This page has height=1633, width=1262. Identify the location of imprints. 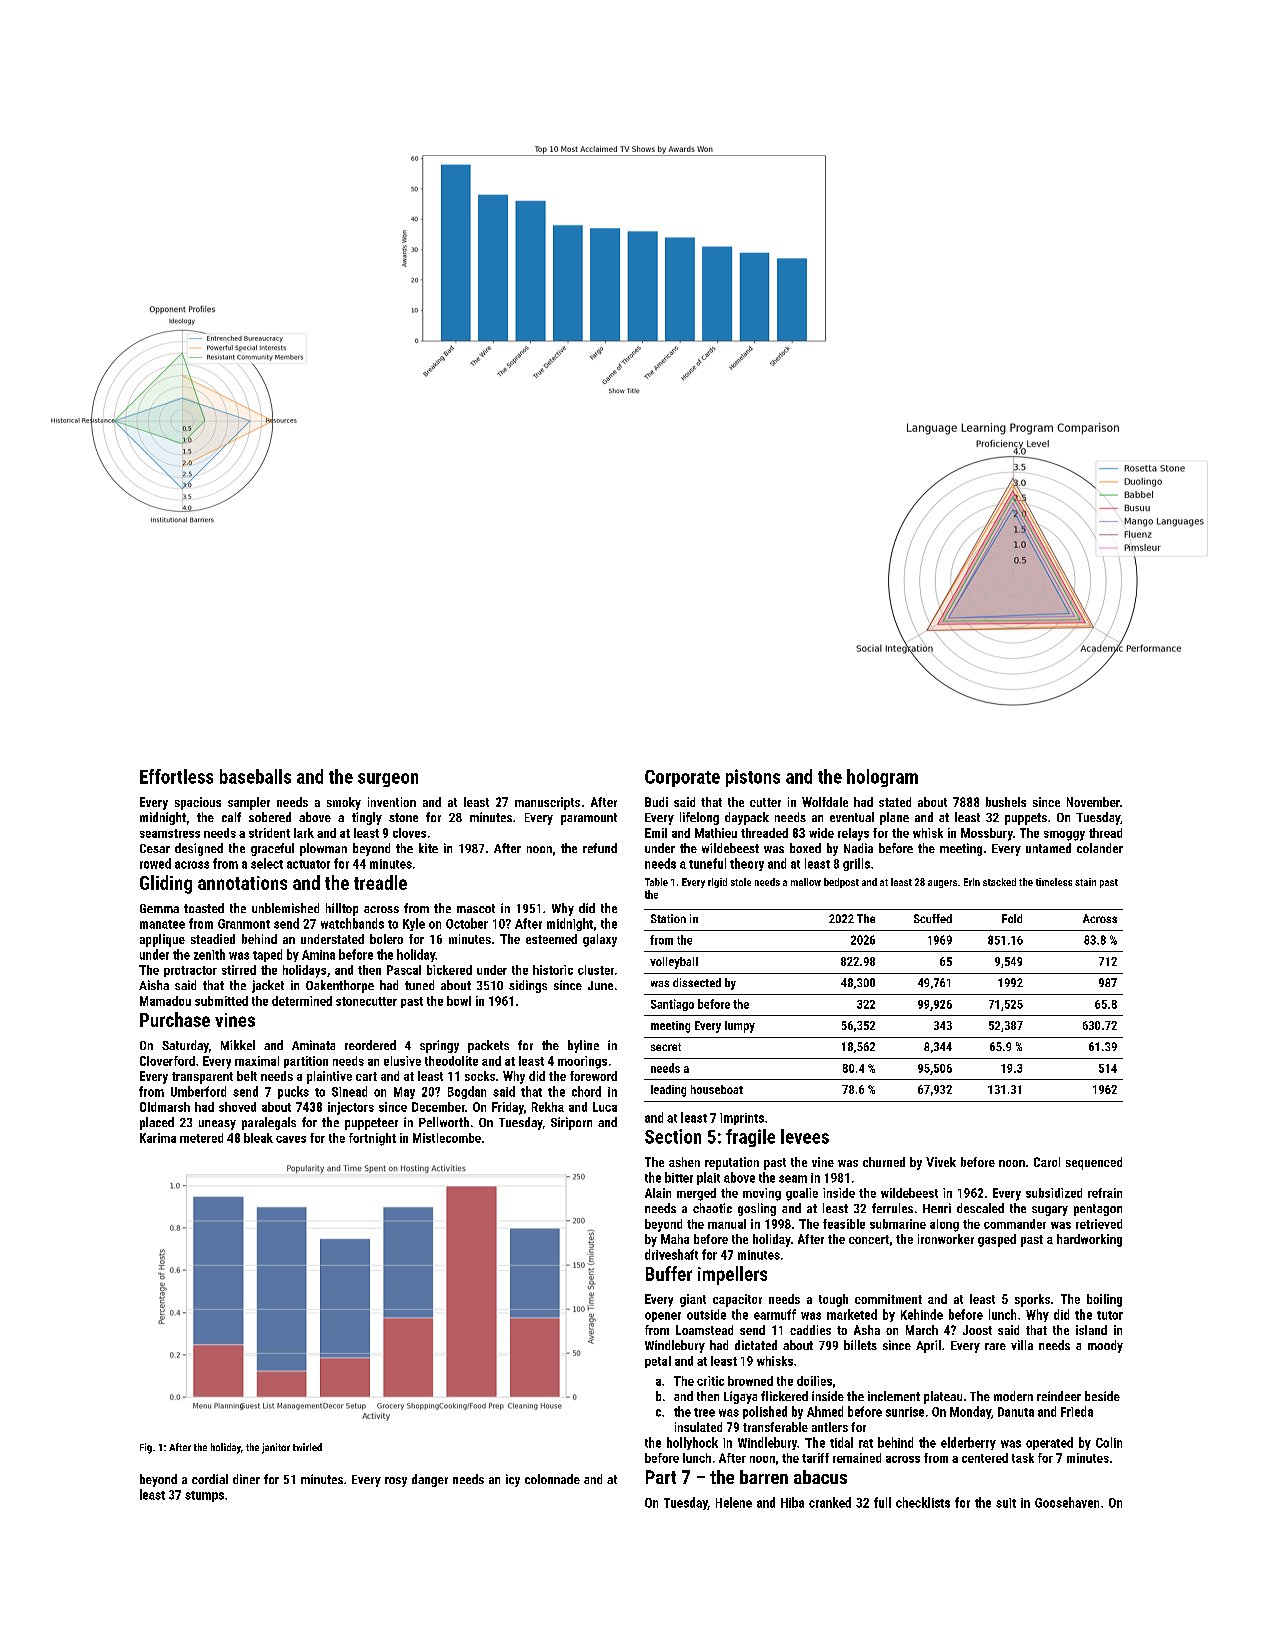
(742, 1119).
